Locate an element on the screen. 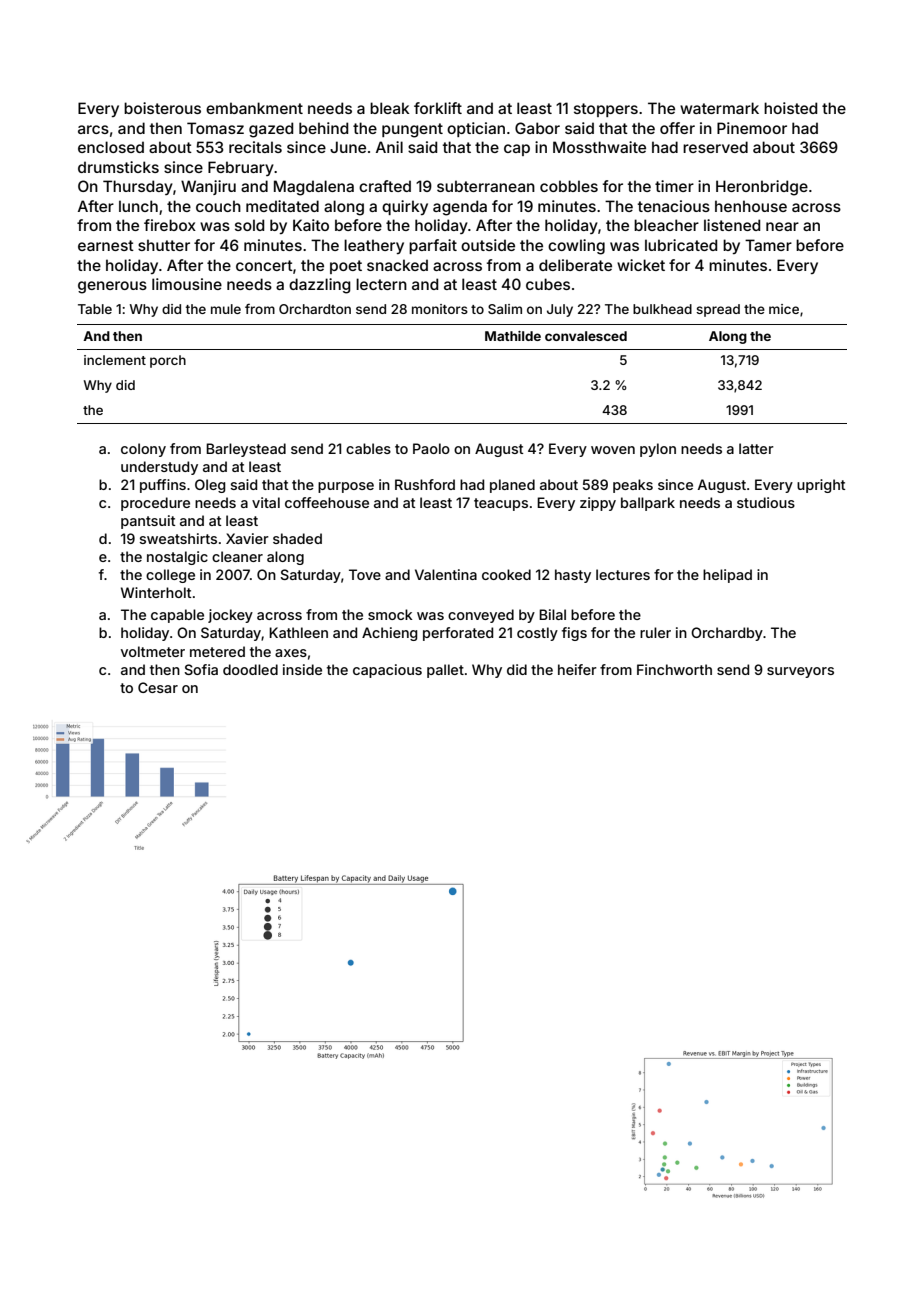 This screenshot has height=1308, width=924. stoppers is located at coordinates (606, 110).
